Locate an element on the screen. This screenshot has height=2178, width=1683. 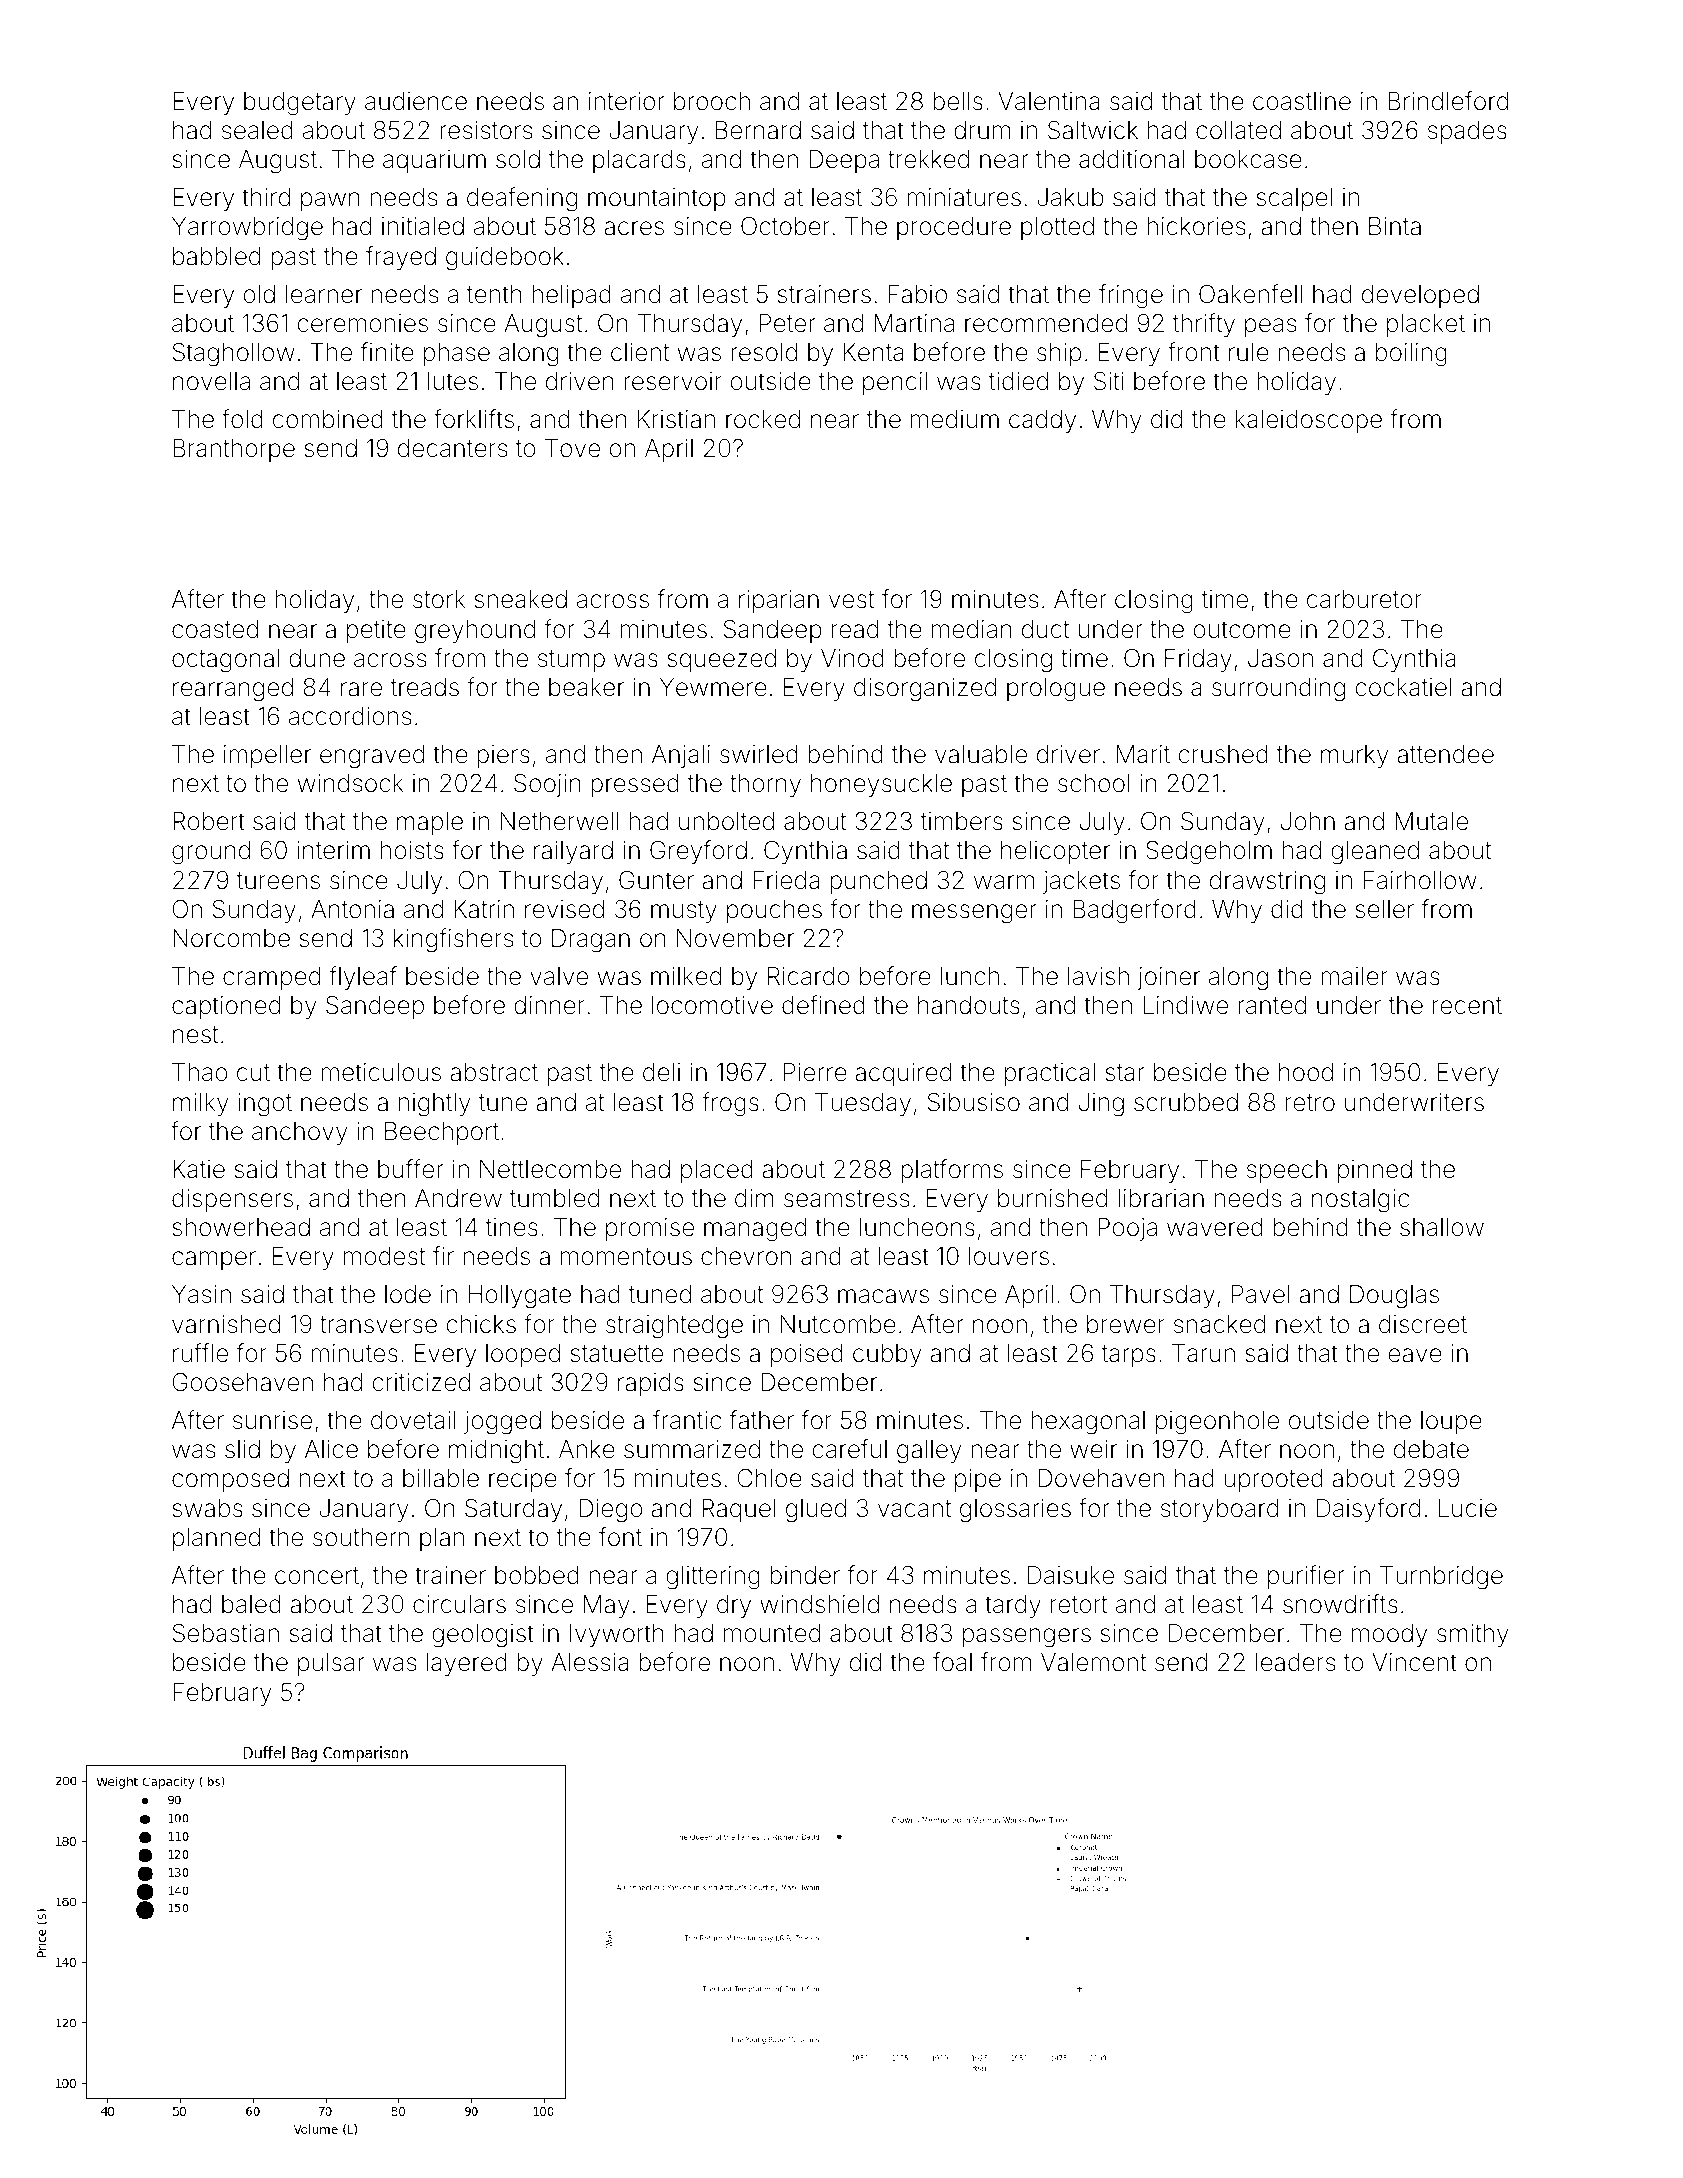
prologue is located at coordinates (1056, 690).
